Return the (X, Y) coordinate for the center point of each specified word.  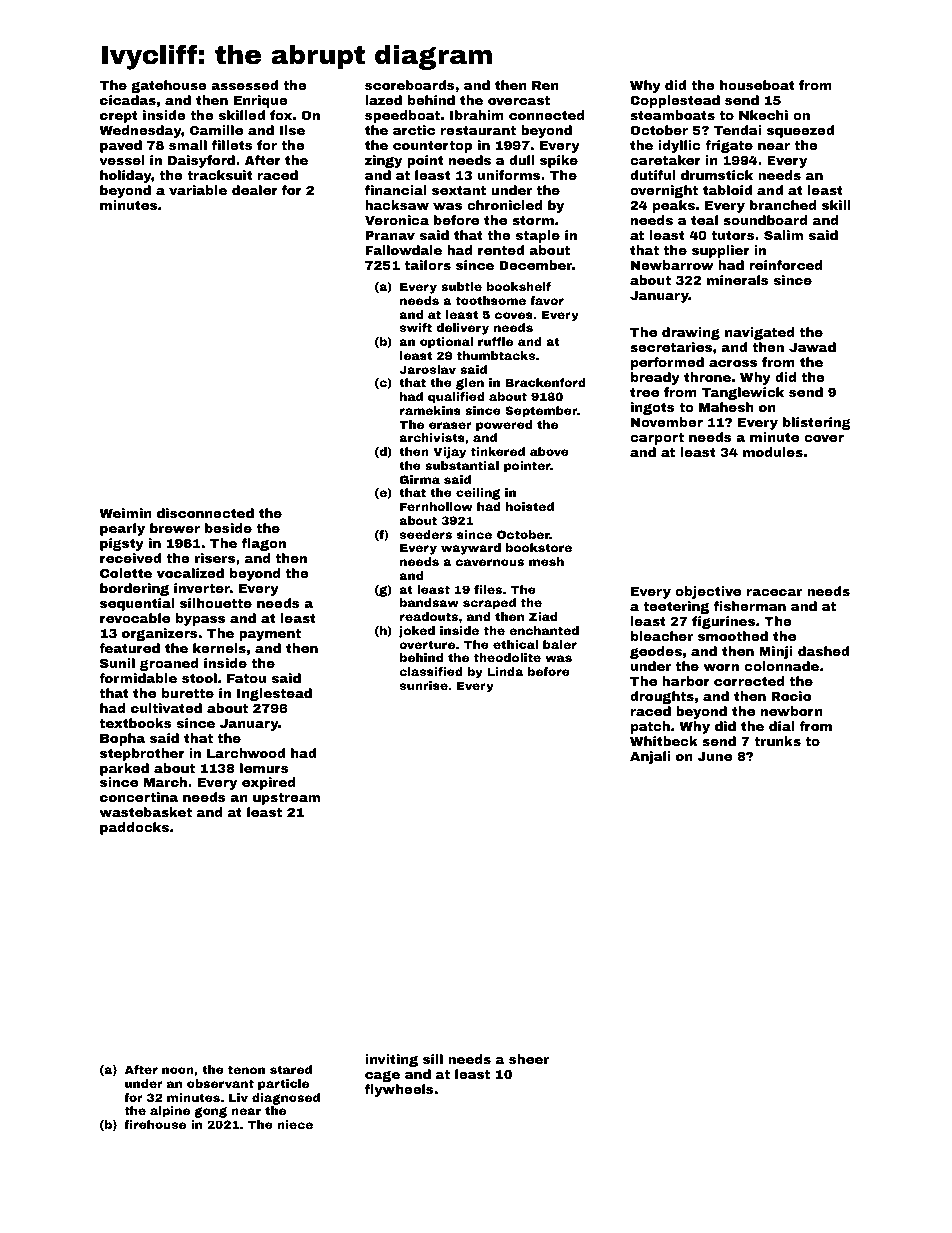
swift (416, 327)
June (715, 756)
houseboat (757, 85)
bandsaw (429, 602)
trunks (777, 741)
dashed (823, 651)
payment (270, 635)
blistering (817, 423)
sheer (529, 1059)
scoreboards (410, 85)
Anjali (650, 757)
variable (198, 190)
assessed (244, 85)
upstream (286, 799)
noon (178, 1070)
